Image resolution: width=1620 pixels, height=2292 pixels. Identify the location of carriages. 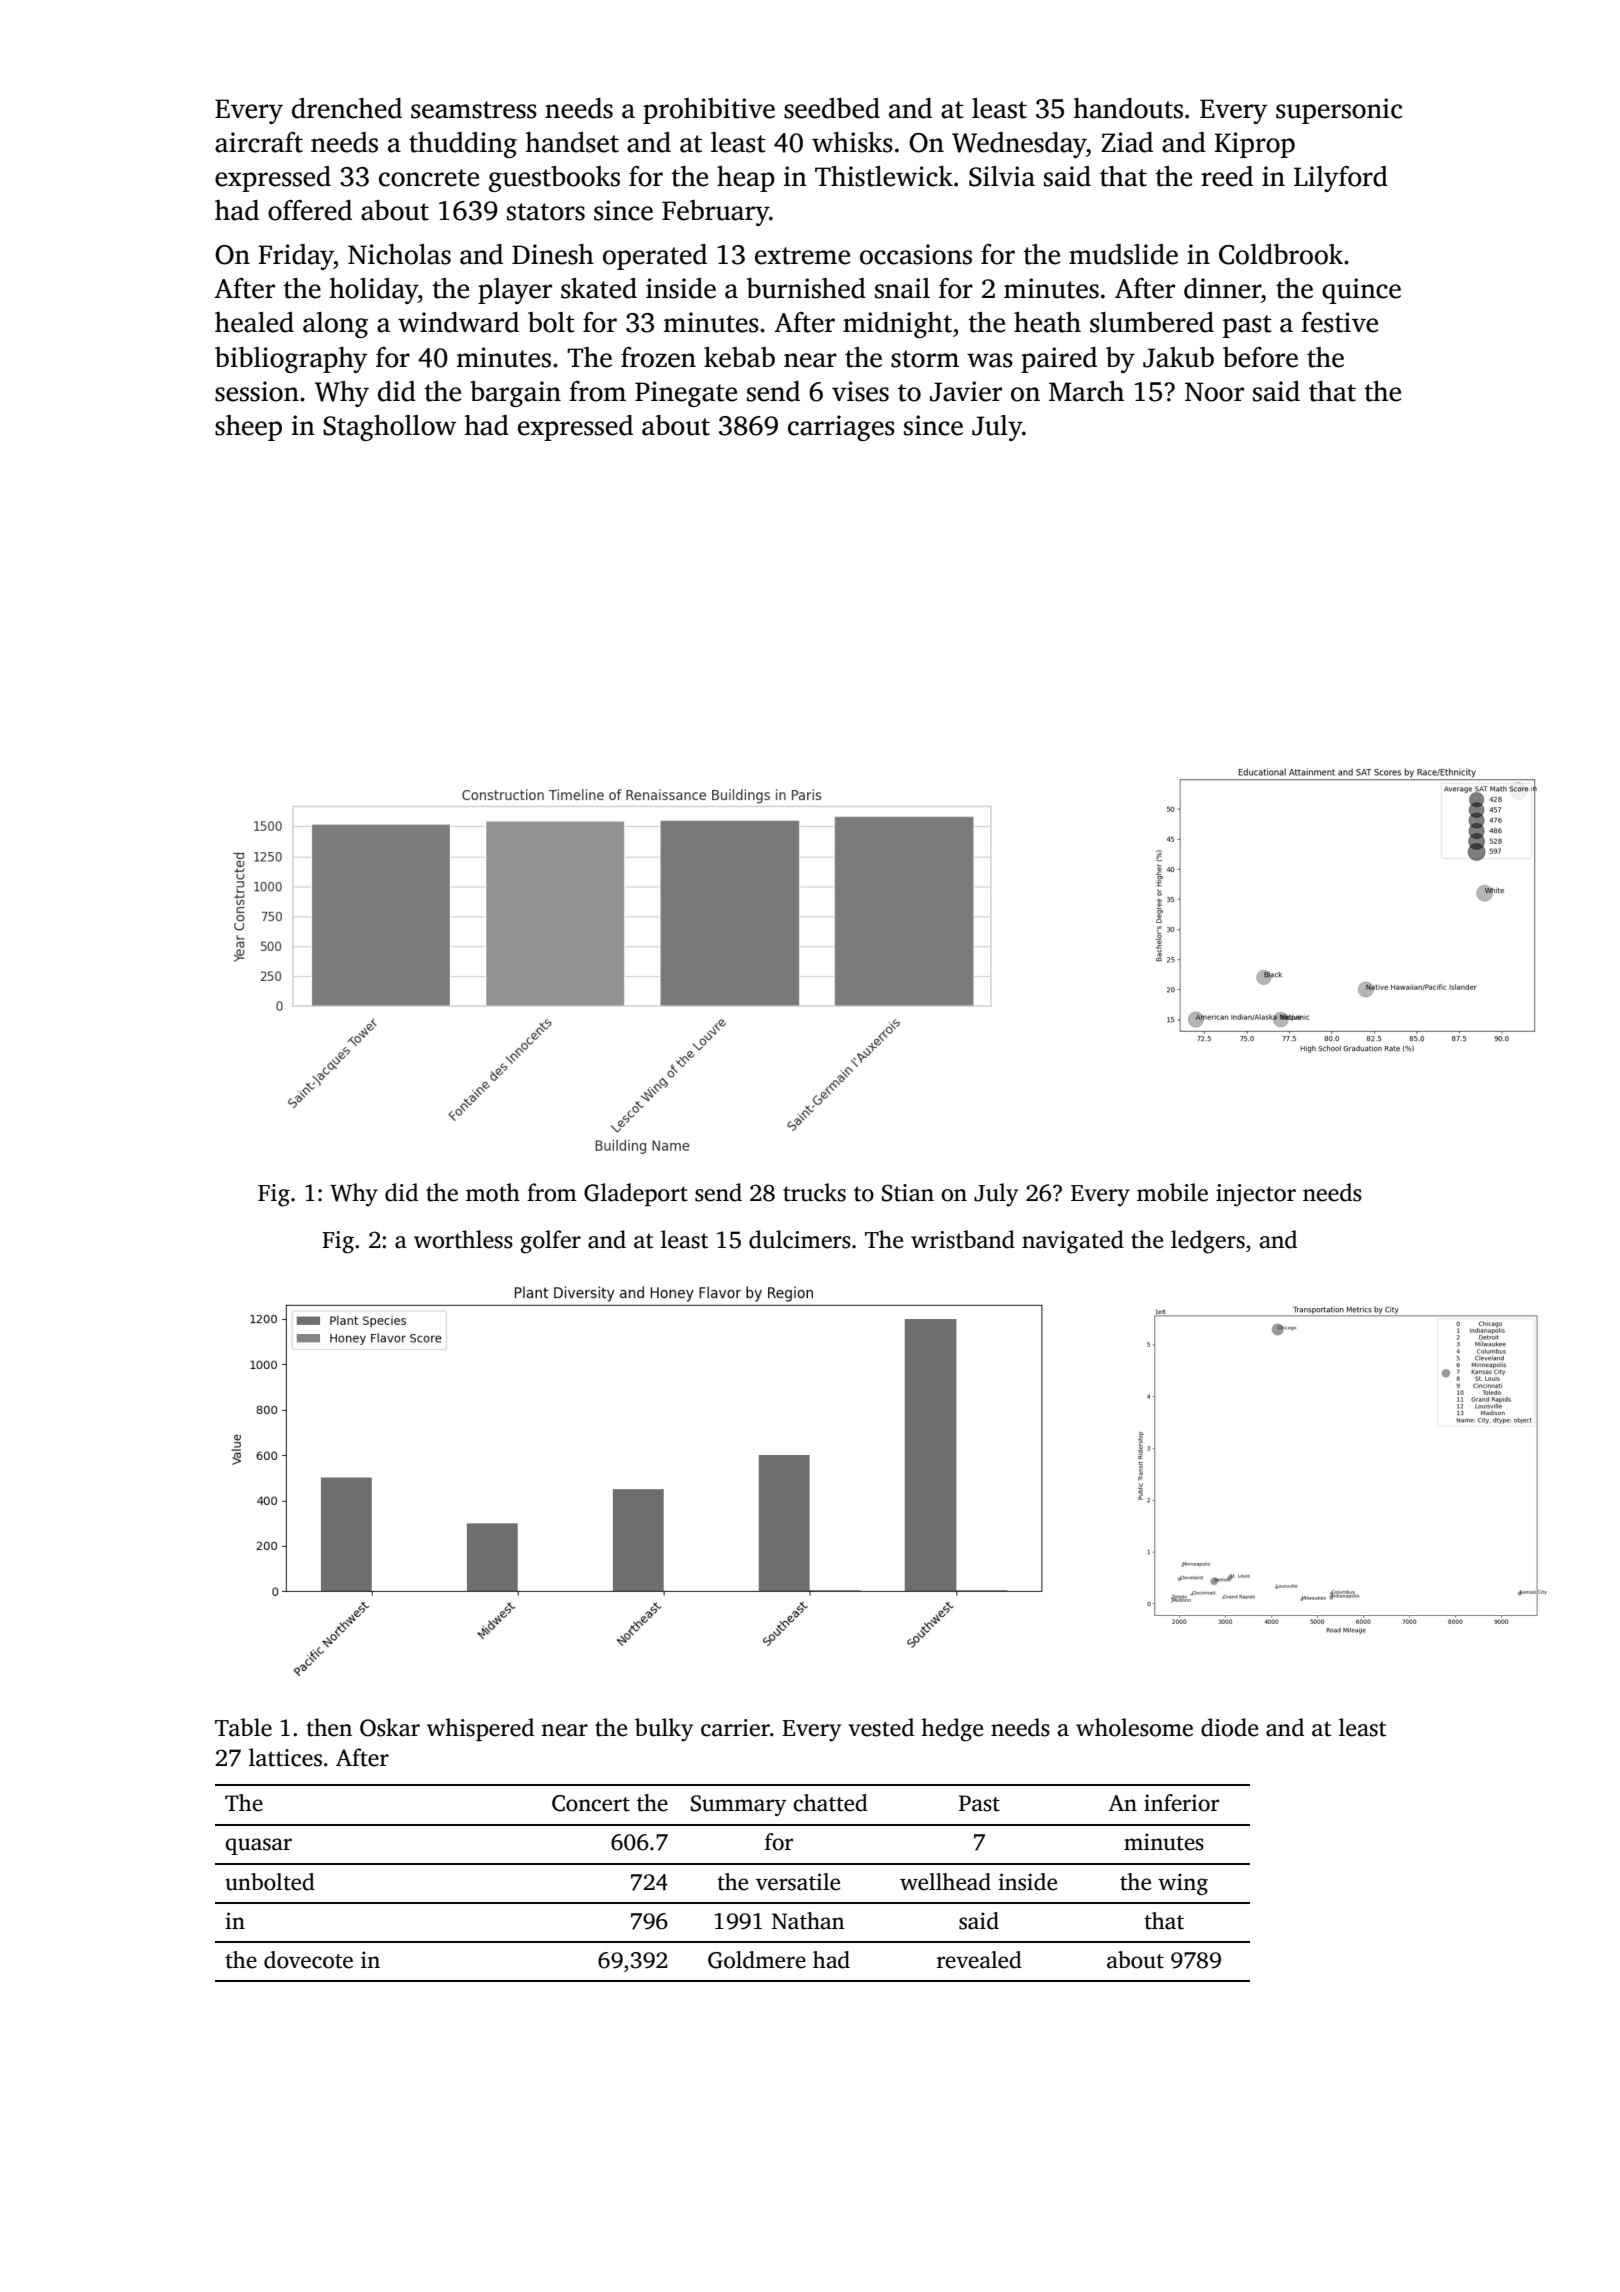
(841, 428).
